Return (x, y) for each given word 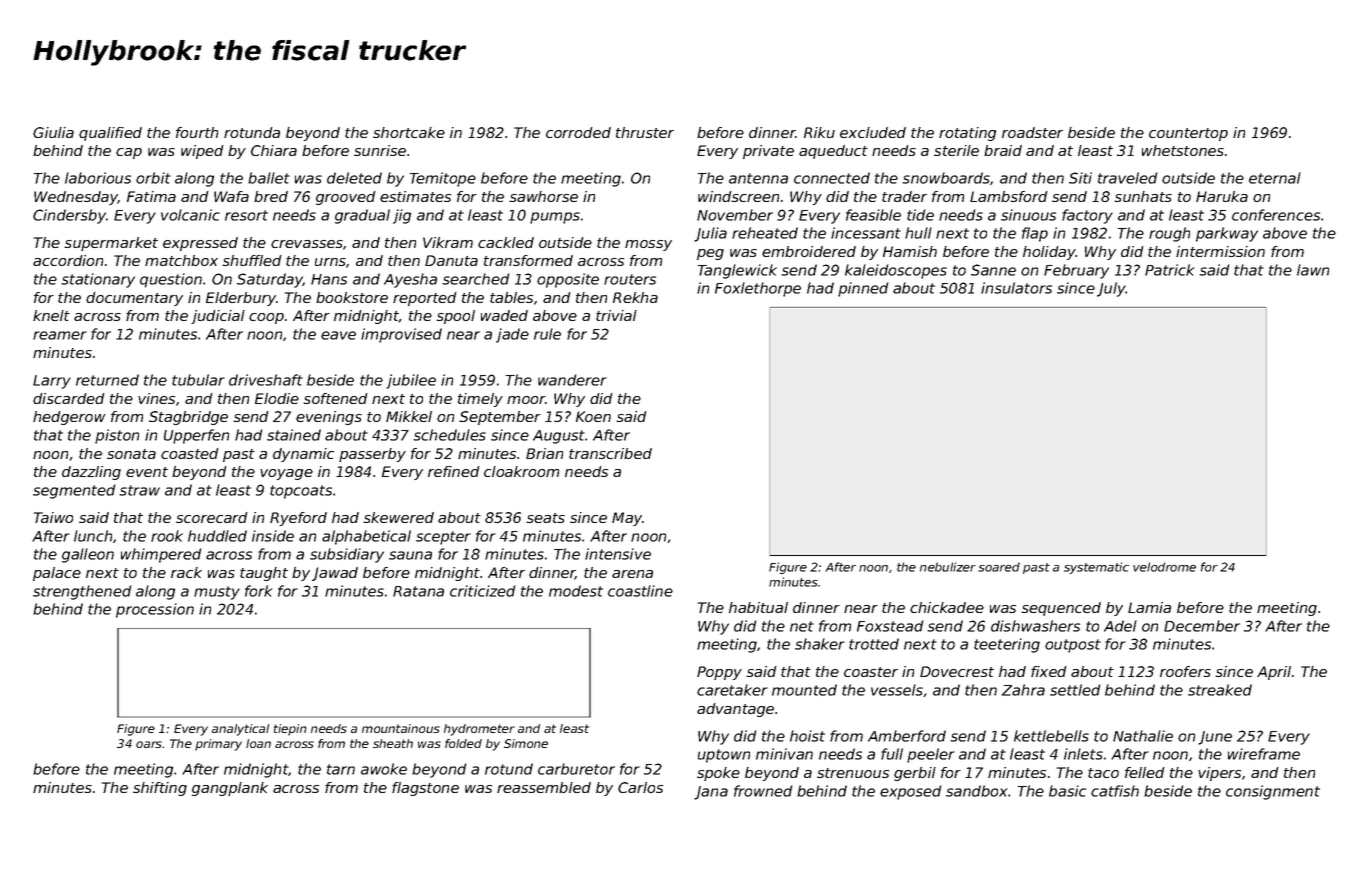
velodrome (1164, 567)
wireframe (1264, 754)
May (627, 519)
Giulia (53, 132)
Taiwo (53, 517)
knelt (51, 315)
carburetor (576, 769)
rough (1169, 234)
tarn (341, 769)
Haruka (1222, 196)
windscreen (738, 196)
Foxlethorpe (758, 289)
